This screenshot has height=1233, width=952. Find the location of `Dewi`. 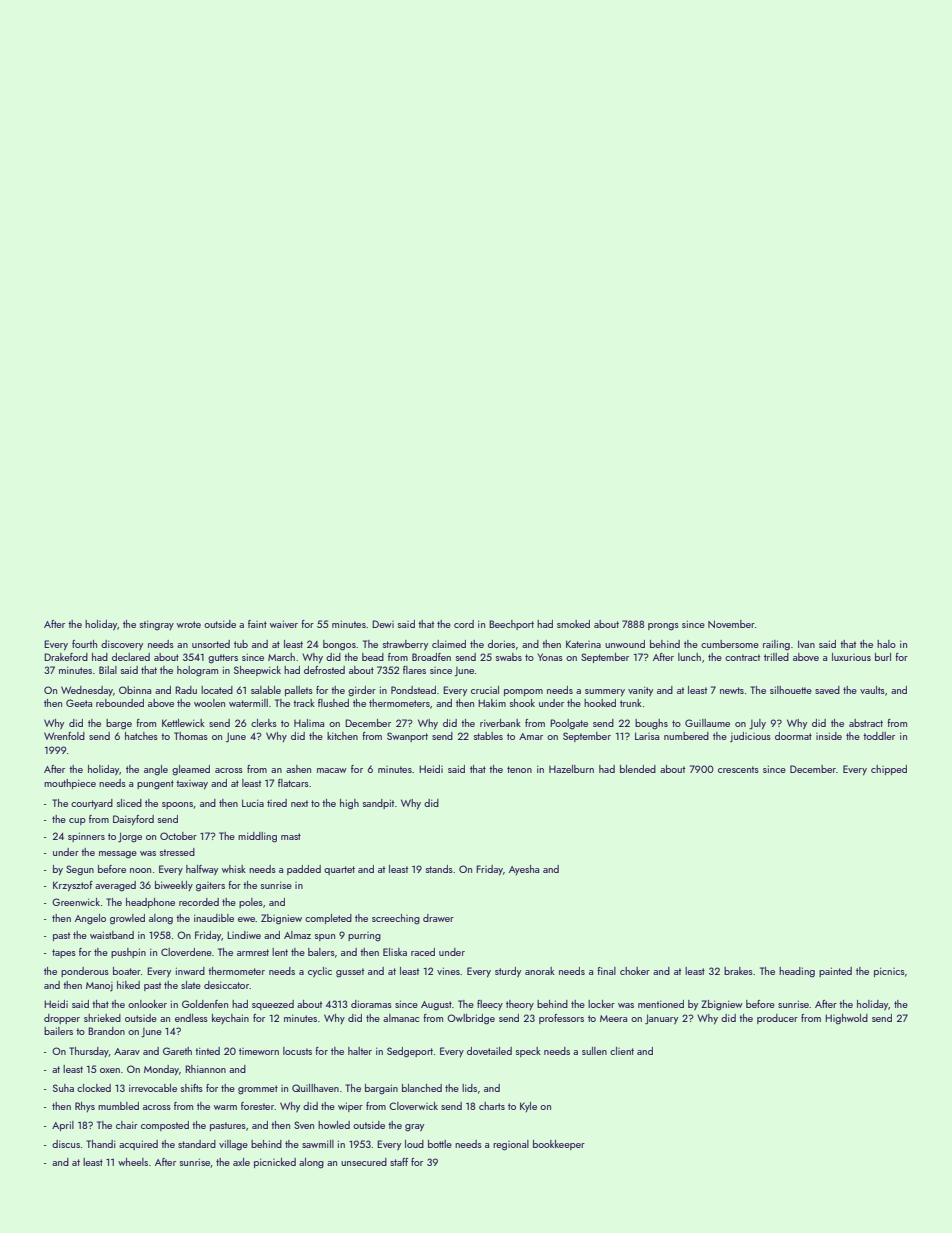

Dewi is located at coordinates (383, 624).
